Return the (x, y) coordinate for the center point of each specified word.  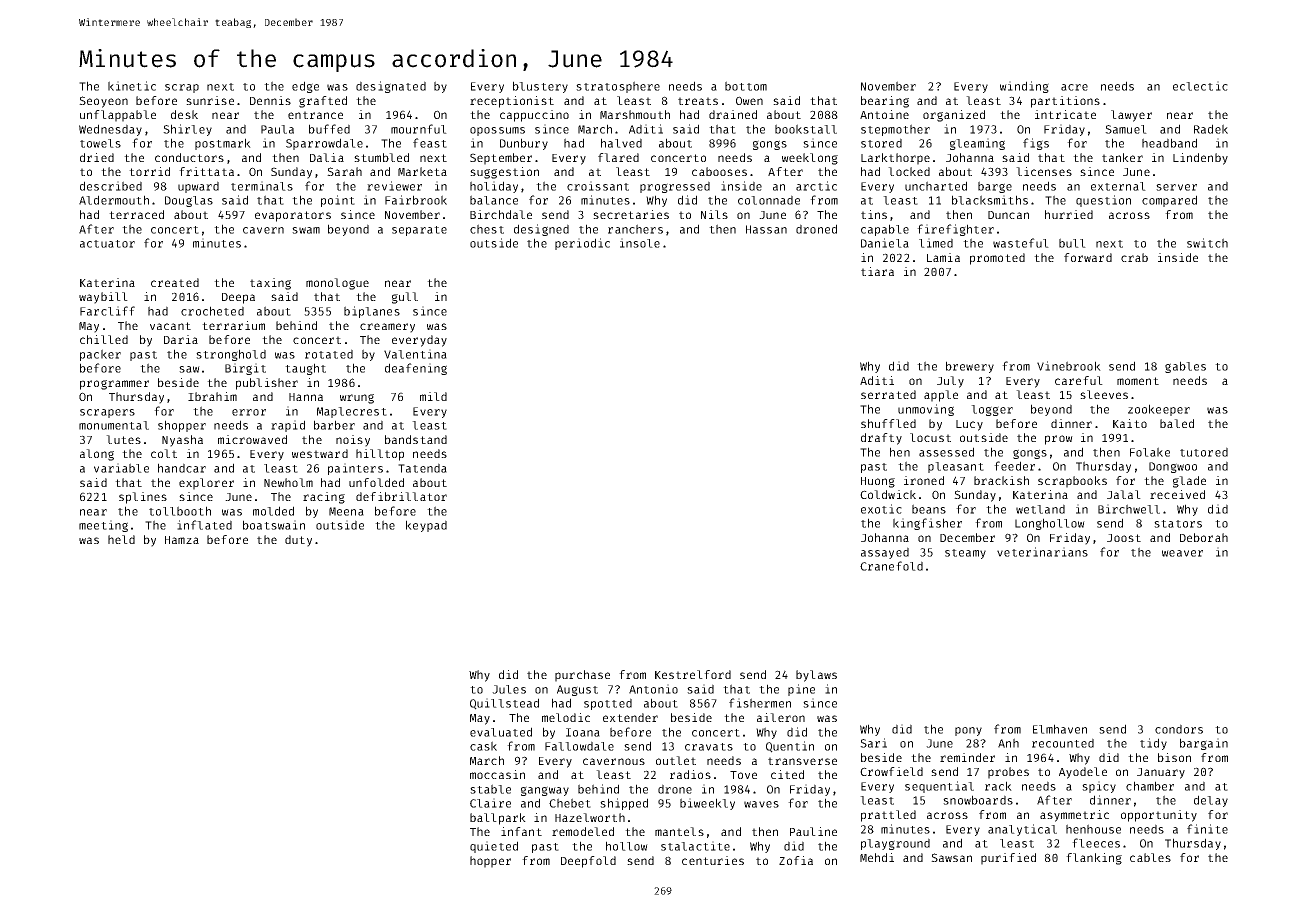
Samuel (1126, 129)
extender (630, 717)
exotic (881, 509)
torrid (149, 171)
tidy (1153, 744)
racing (324, 498)
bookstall (806, 129)
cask (483, 746)
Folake (1150, 452)
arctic (816, 186)
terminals (262, 186)
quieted (494, 847)
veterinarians (1042, 552)
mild (433, 396)
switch (1207, 243)
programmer (114, 385)
